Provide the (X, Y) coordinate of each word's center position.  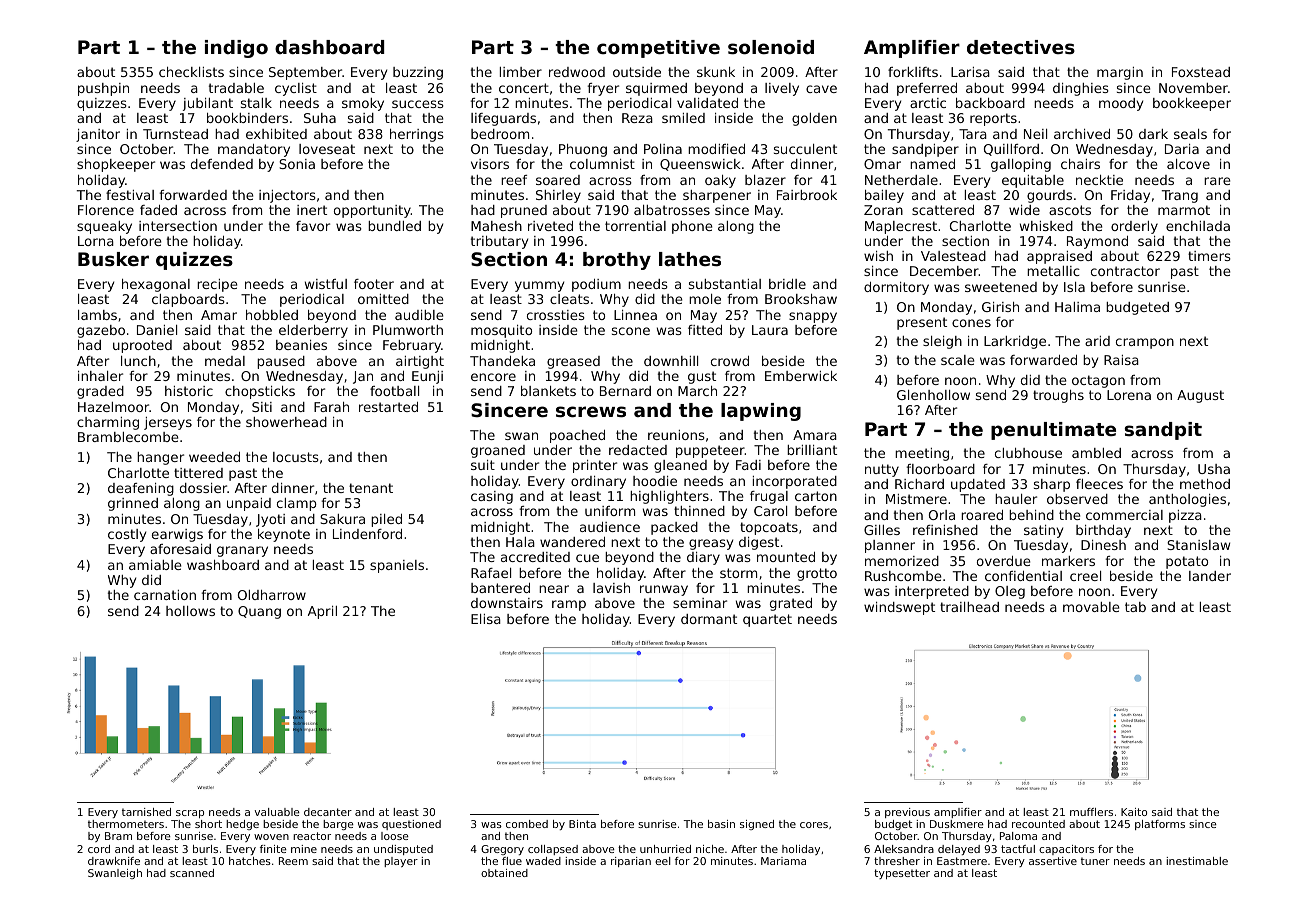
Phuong (583, 150)
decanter (328, 812)
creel (1085, 576)
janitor (98, 135)
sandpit (1163, 431)
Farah (331, 407)
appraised (1059, 257)
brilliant (812, 450)
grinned (133, 504)
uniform (610, 511)
